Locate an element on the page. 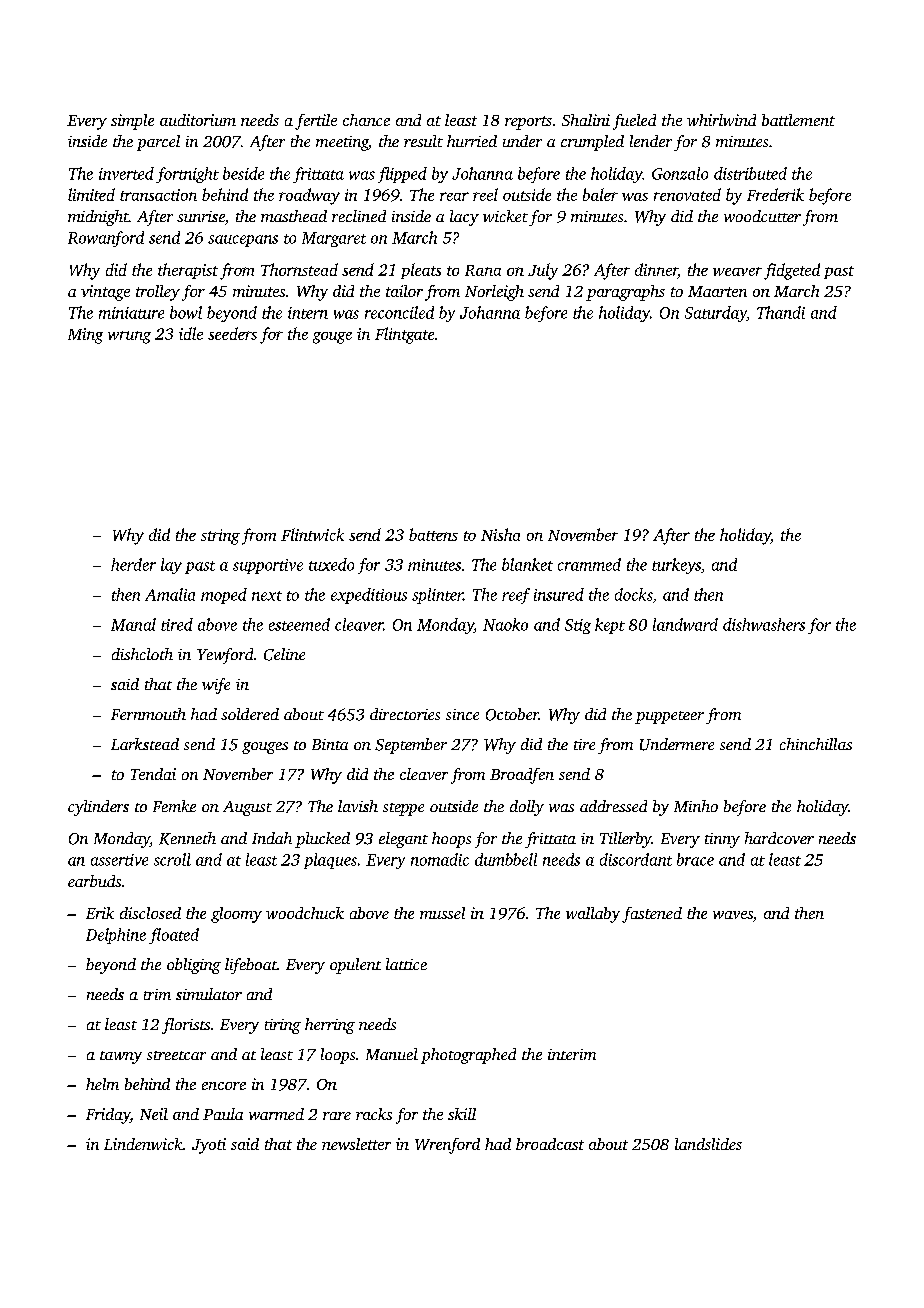 The height and width of the document is (1308, 924). Saturday is located at coordinates (716, 314).
